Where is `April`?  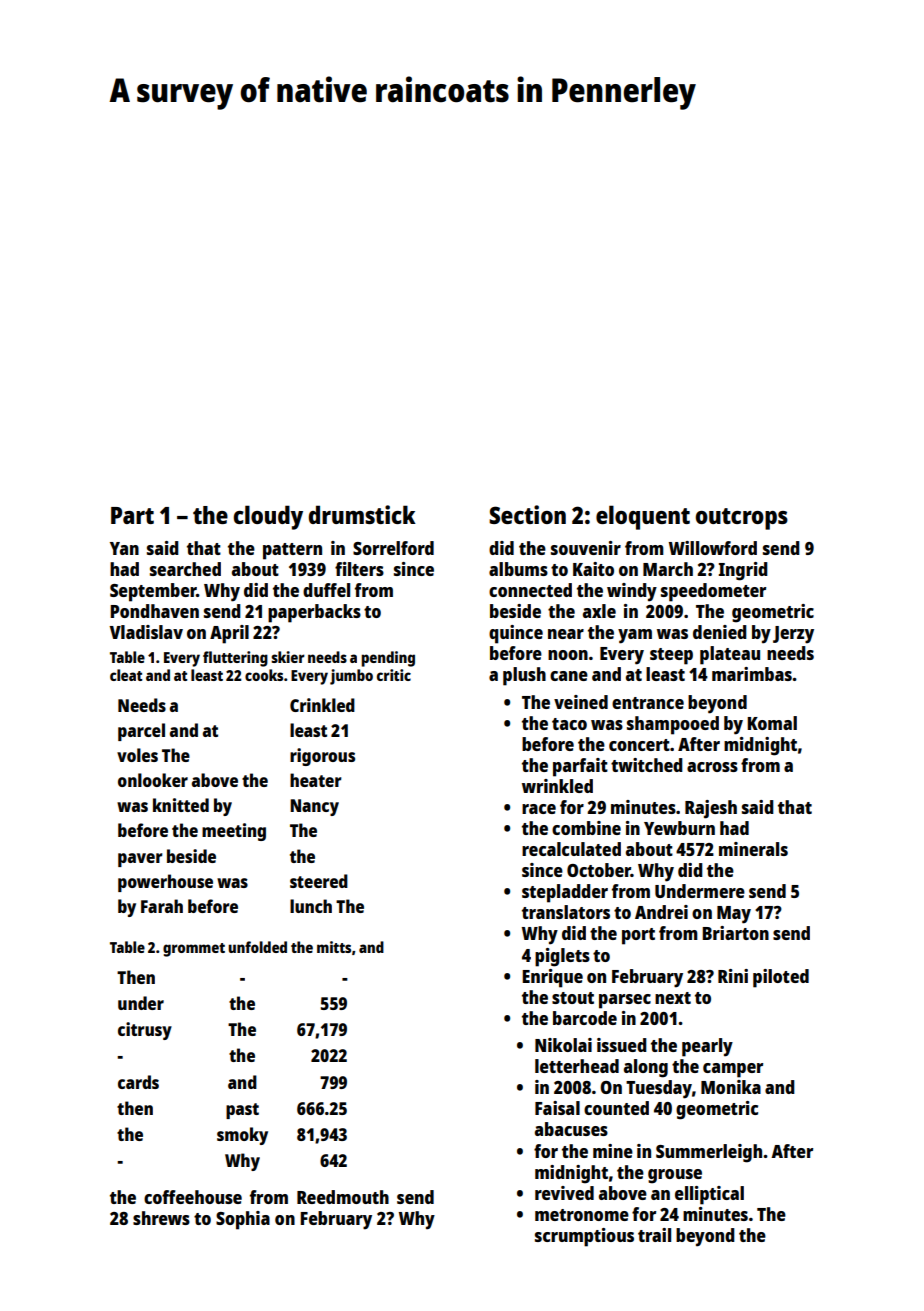
April is located at coordinates (229, 634).
